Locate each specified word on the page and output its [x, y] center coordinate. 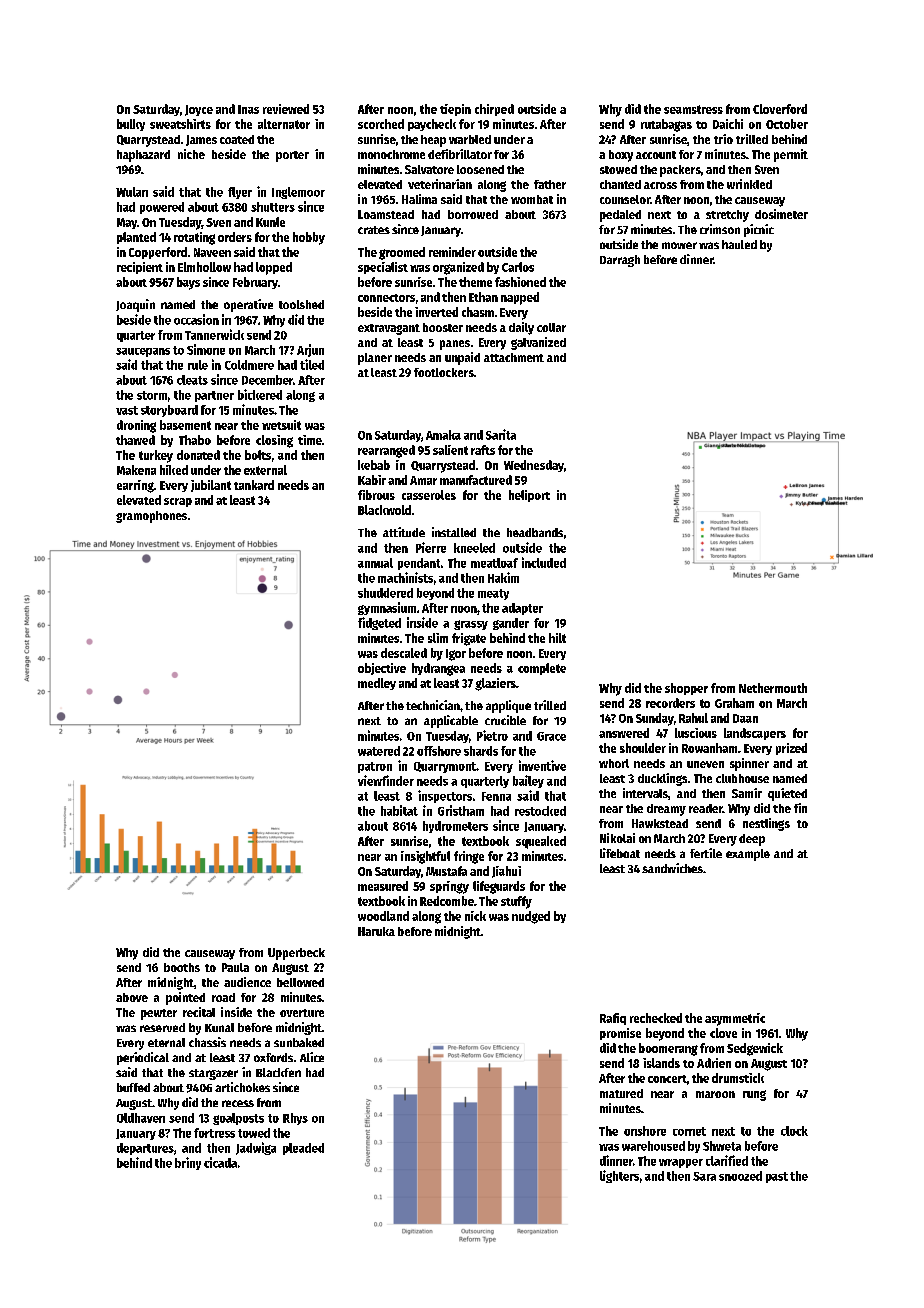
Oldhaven [141, 1118]
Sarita [501, 434]
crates [374, 230]
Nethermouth [773, 688]
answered [624, 733]
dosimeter [781, 214]
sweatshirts [180, 124]
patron [375, 767]
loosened [480, 169]
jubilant [211, 486]
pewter [159, 1014]
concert [667, 1079]
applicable [451, 721]
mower [679, 245]
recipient [140, 268]
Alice [312, 1057]
